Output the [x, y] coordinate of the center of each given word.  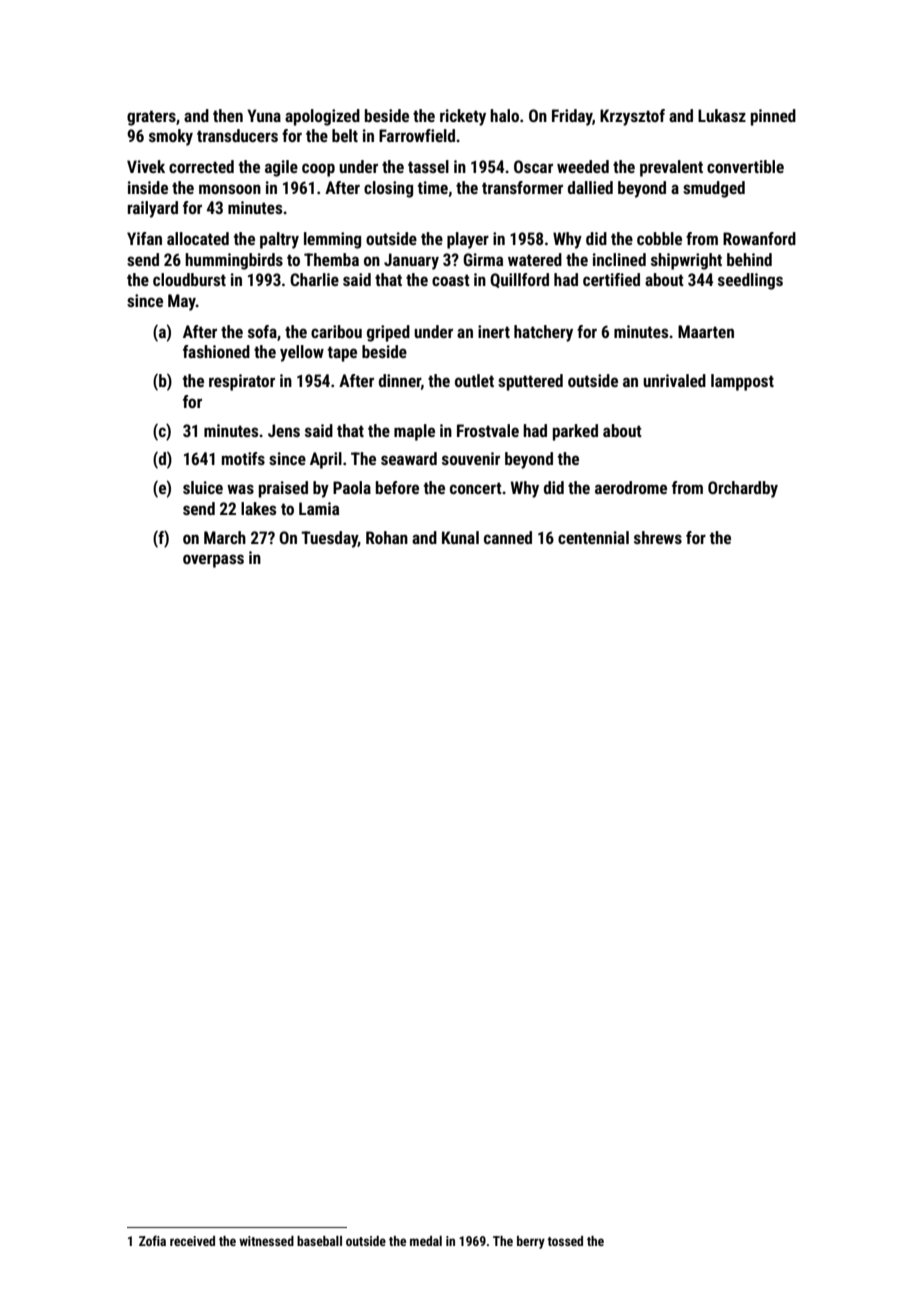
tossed [565, 1241]
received [192, 1241]
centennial [593, 537]
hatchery [543, 333]
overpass [213, 561]
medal [426, 1241]
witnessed [266, 1241]
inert [494, 331]
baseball [319, 1241]
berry [531, 1242]
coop [318, 170]
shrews [658, 537]
